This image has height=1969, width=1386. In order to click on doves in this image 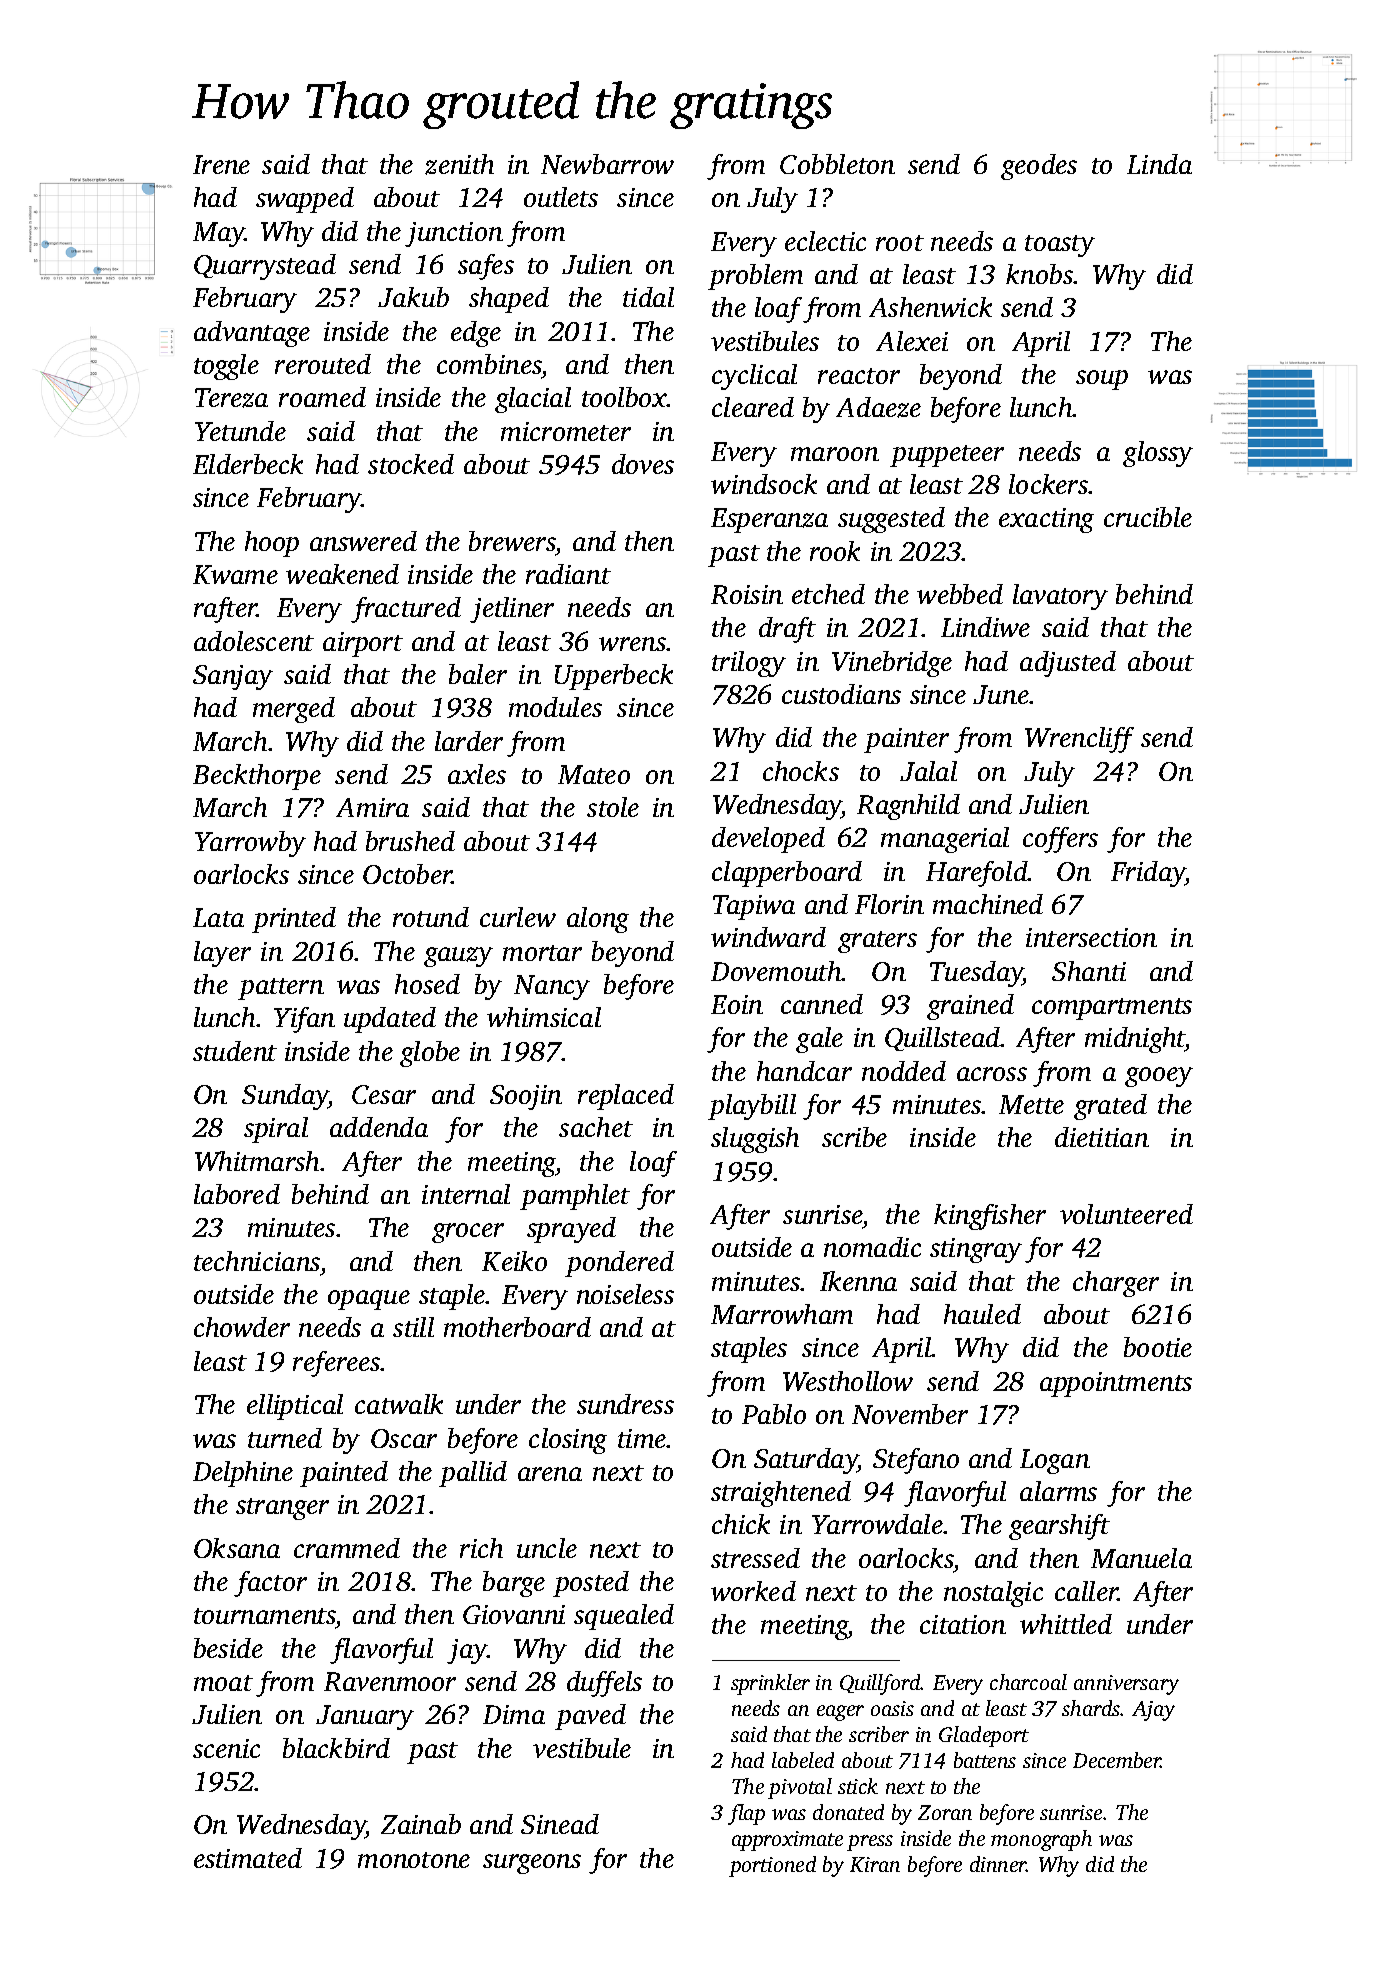, I will do `click(643, 464)`.
